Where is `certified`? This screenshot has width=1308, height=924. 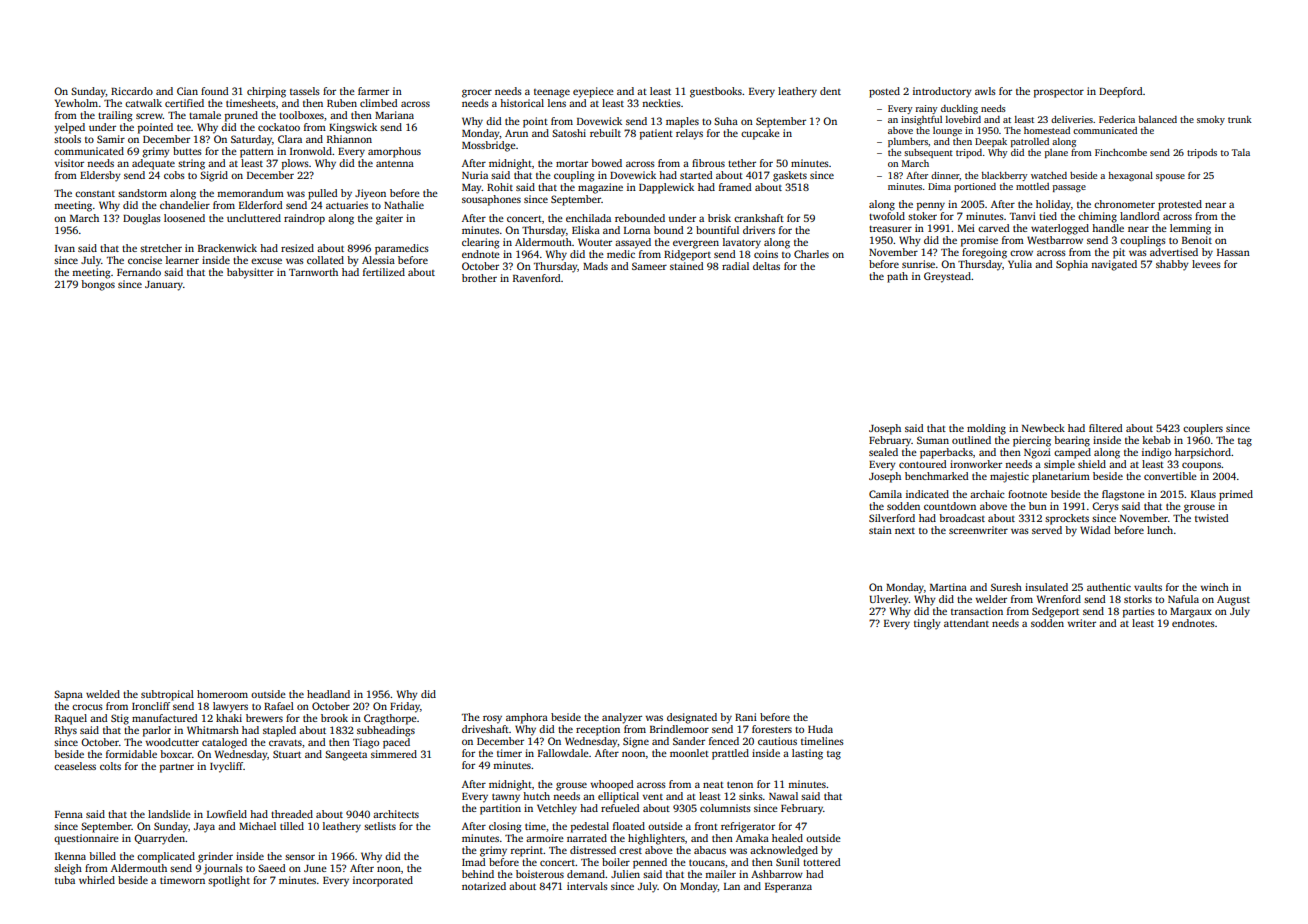
certified is located at coordinates (184, 103).
